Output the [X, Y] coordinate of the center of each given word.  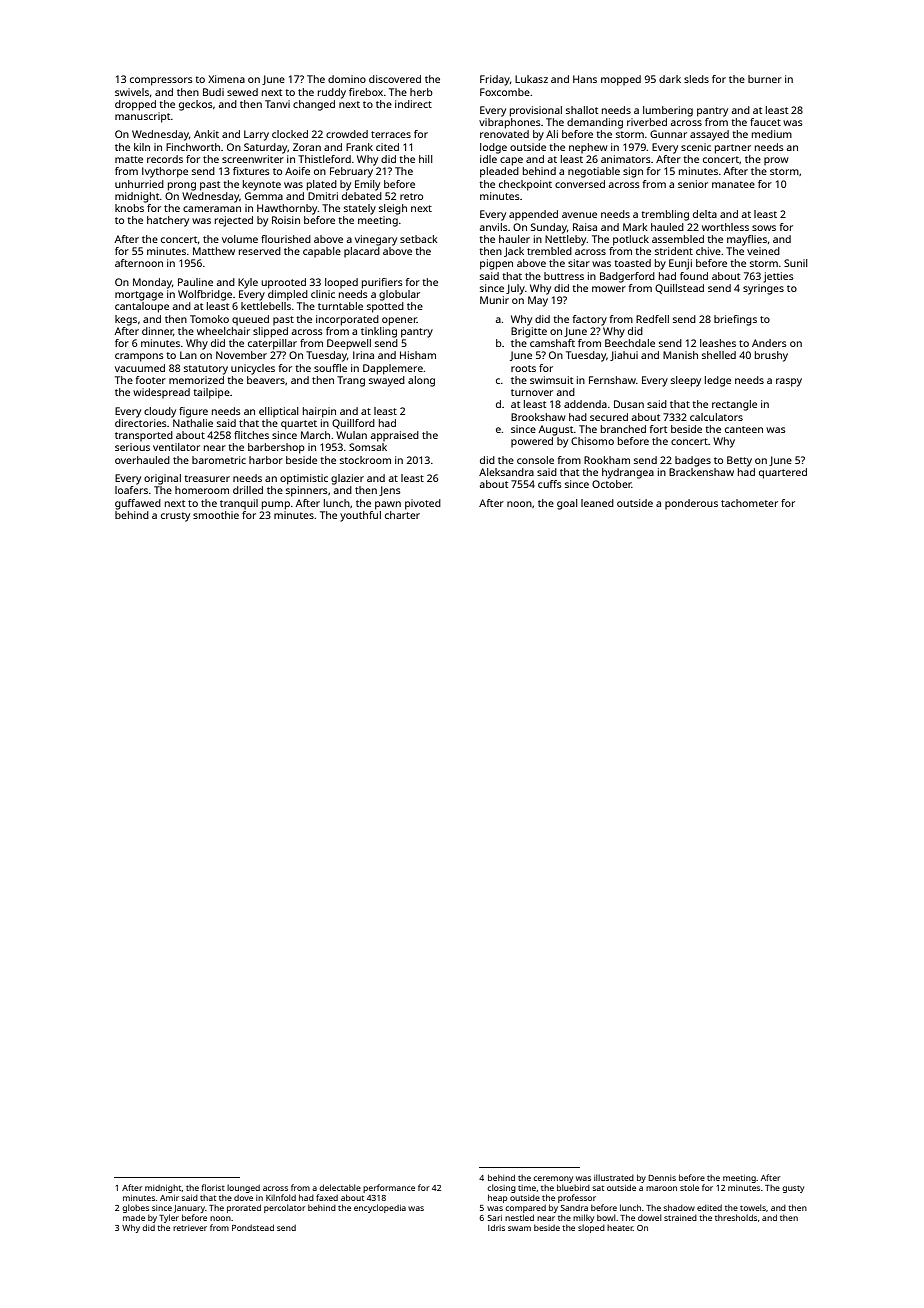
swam [519, 1228]
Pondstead [253, 1227]
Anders [769, 343]
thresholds [736, 1217]
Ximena [226, 79]
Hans [585, 79]
